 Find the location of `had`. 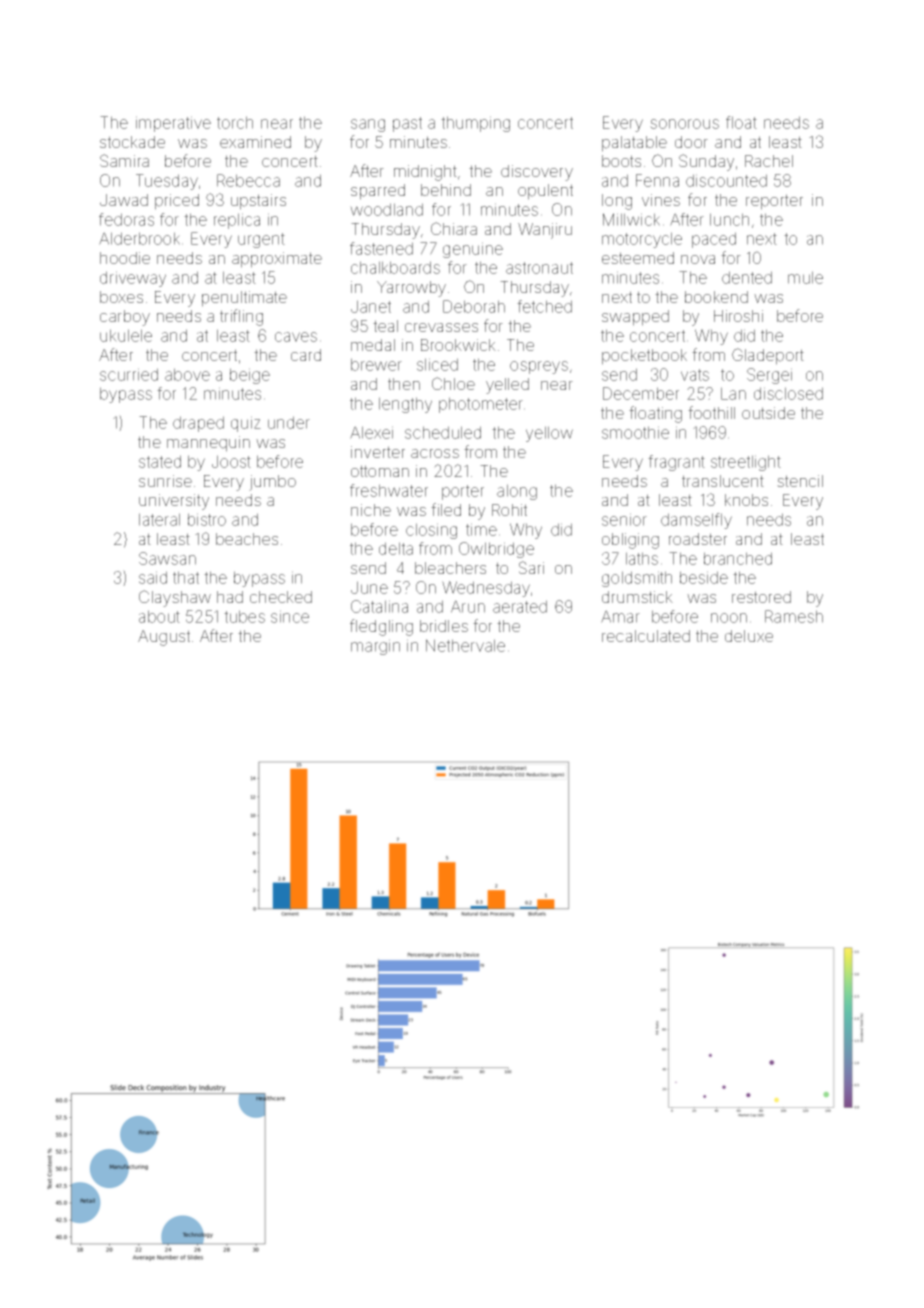

had is located at coordinates (230, 597).
